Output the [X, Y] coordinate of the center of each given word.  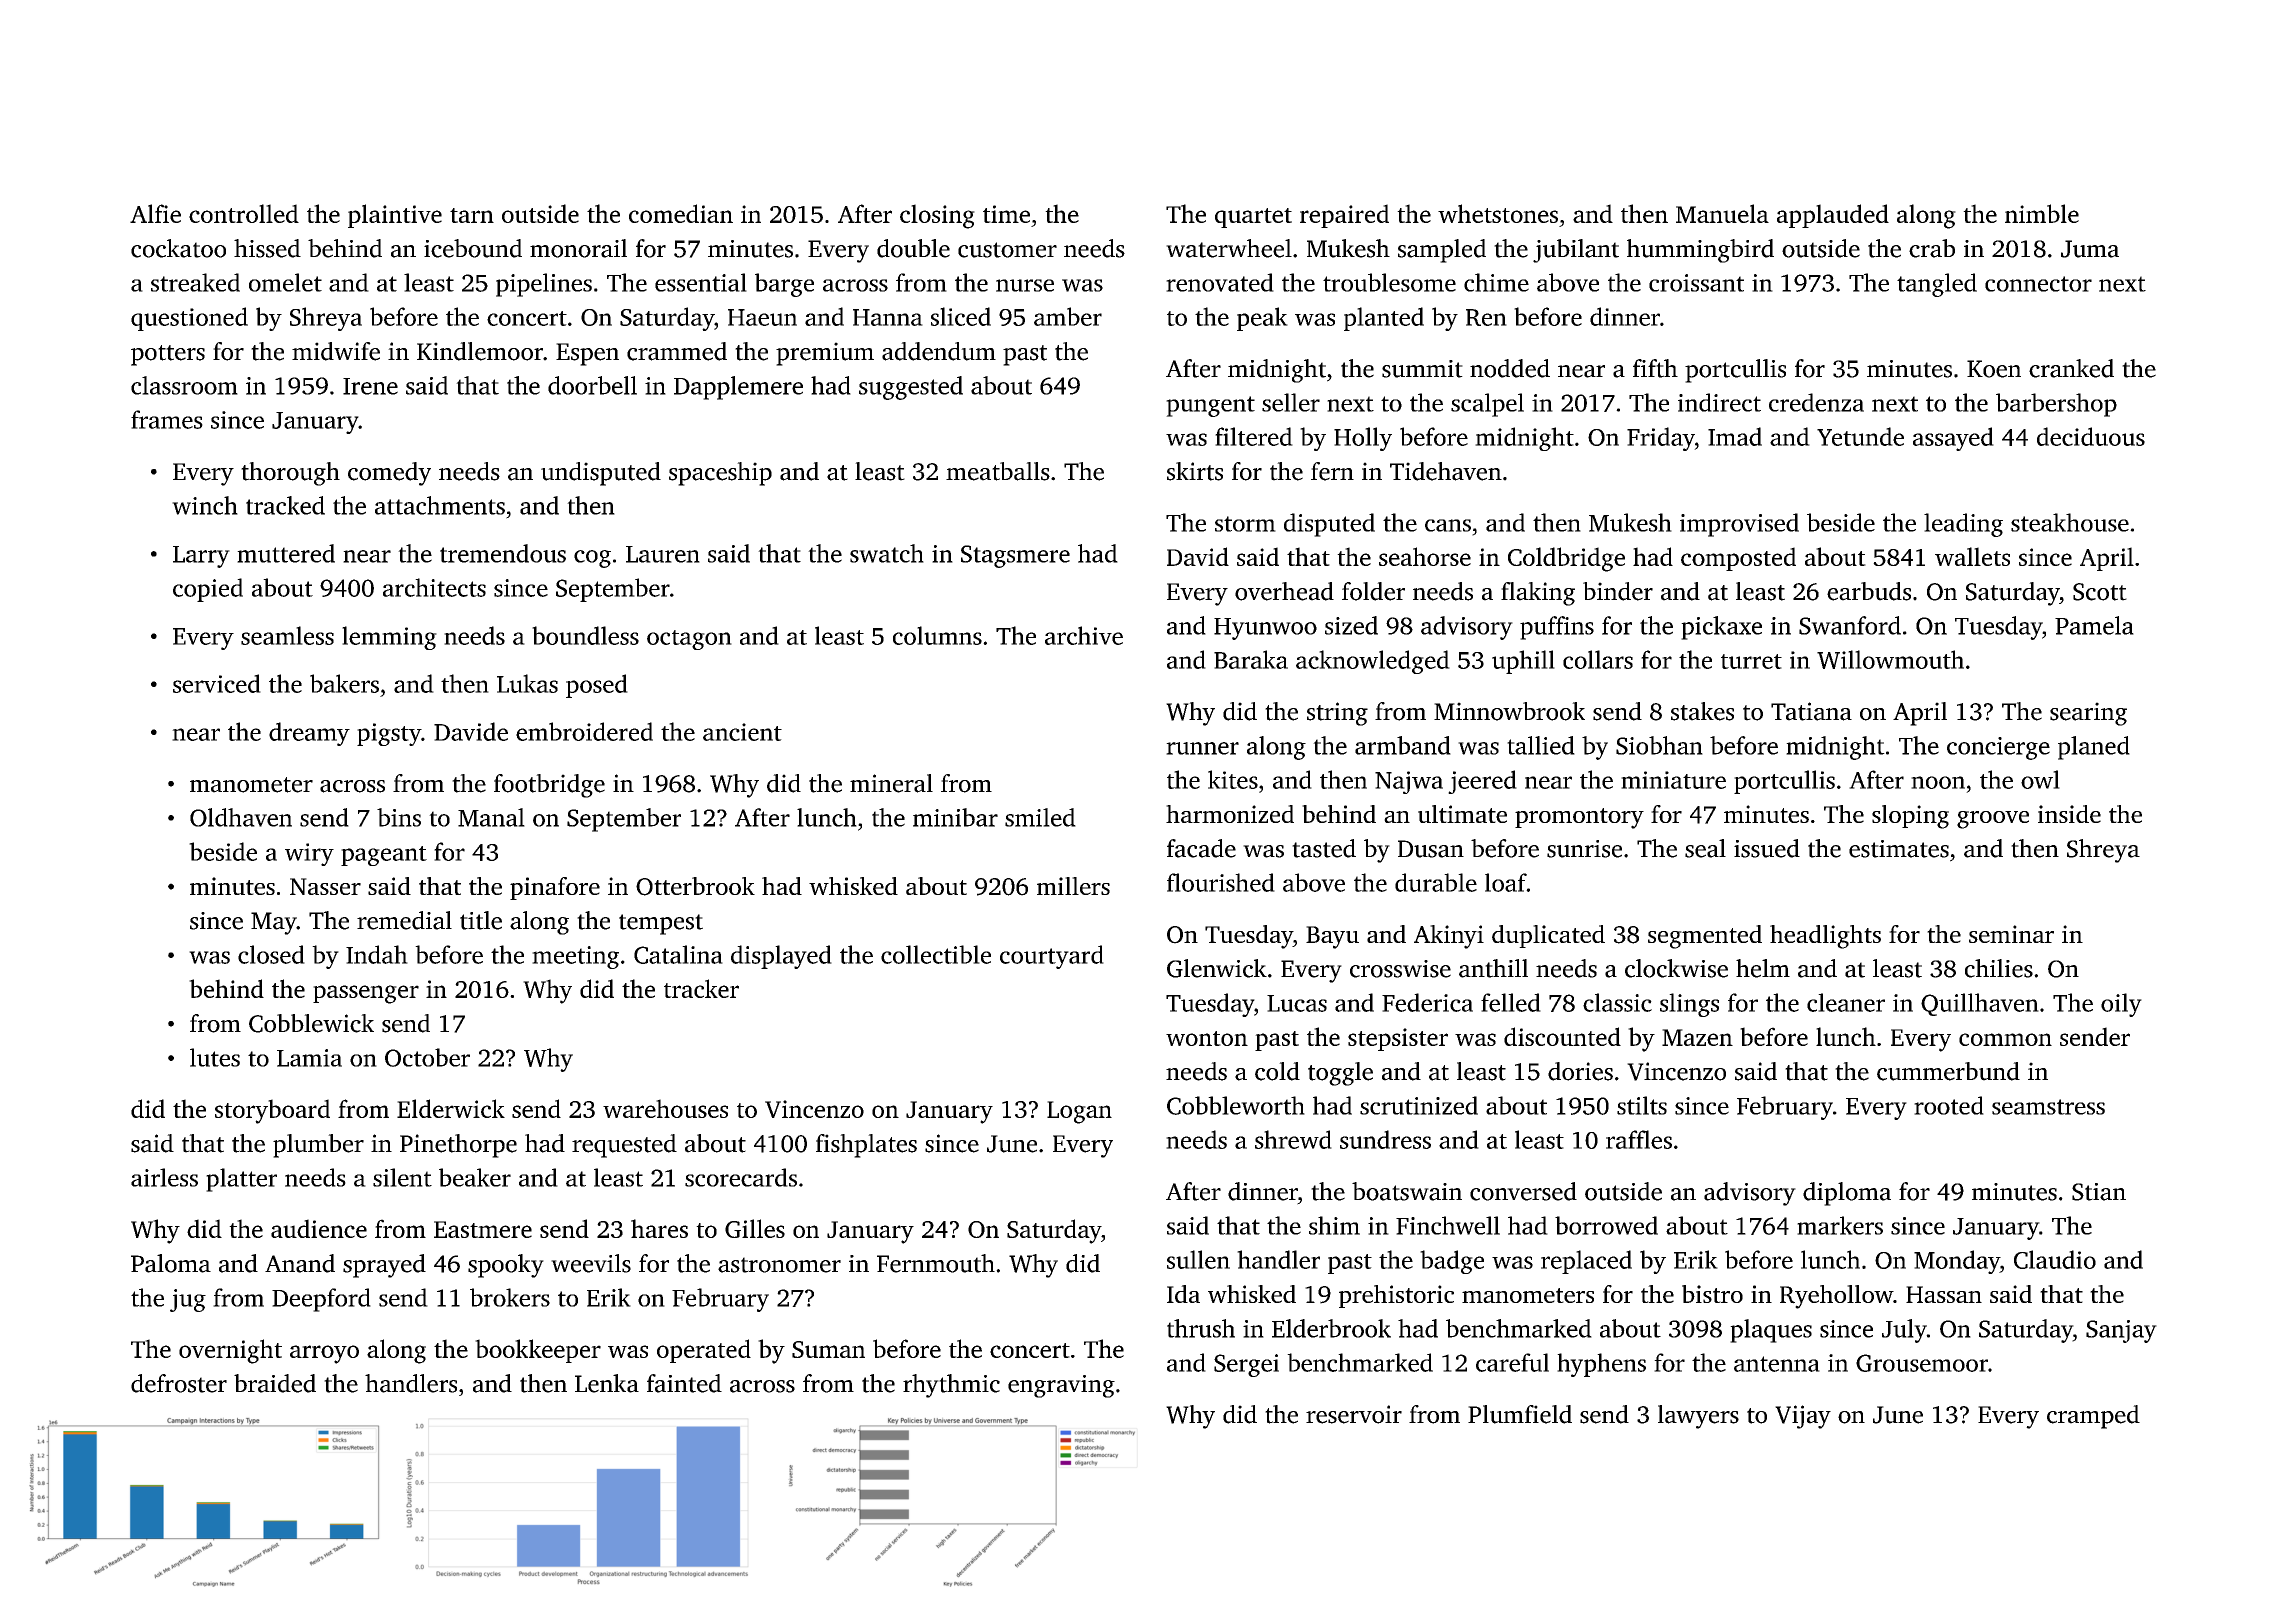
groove [1993, 820]
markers [1840, 1225]
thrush [1201, 1328]
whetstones [1498, 213]
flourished [1221, 882]
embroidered [584, 731]
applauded [1833, 216]
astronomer [779, 1265]
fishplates [866, 1146]
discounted [1562, 1036]
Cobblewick [311, 1023]
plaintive [395, 216]
